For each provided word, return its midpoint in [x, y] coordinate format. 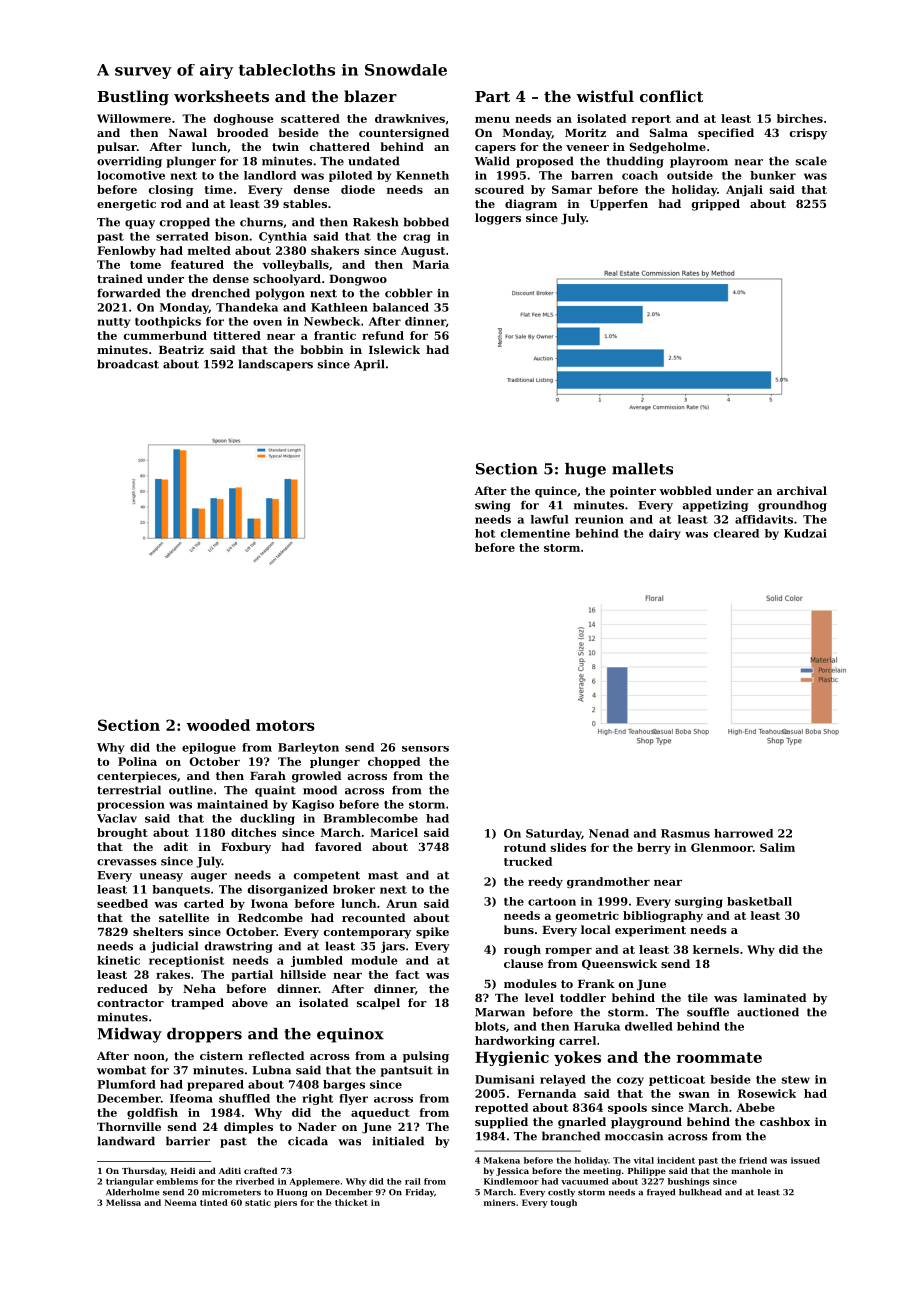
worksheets [221, 96]
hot [485, 533]
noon [149, 1057]
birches [800, 118]
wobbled [686, 490]
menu [492, 120]
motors [285, 725]
